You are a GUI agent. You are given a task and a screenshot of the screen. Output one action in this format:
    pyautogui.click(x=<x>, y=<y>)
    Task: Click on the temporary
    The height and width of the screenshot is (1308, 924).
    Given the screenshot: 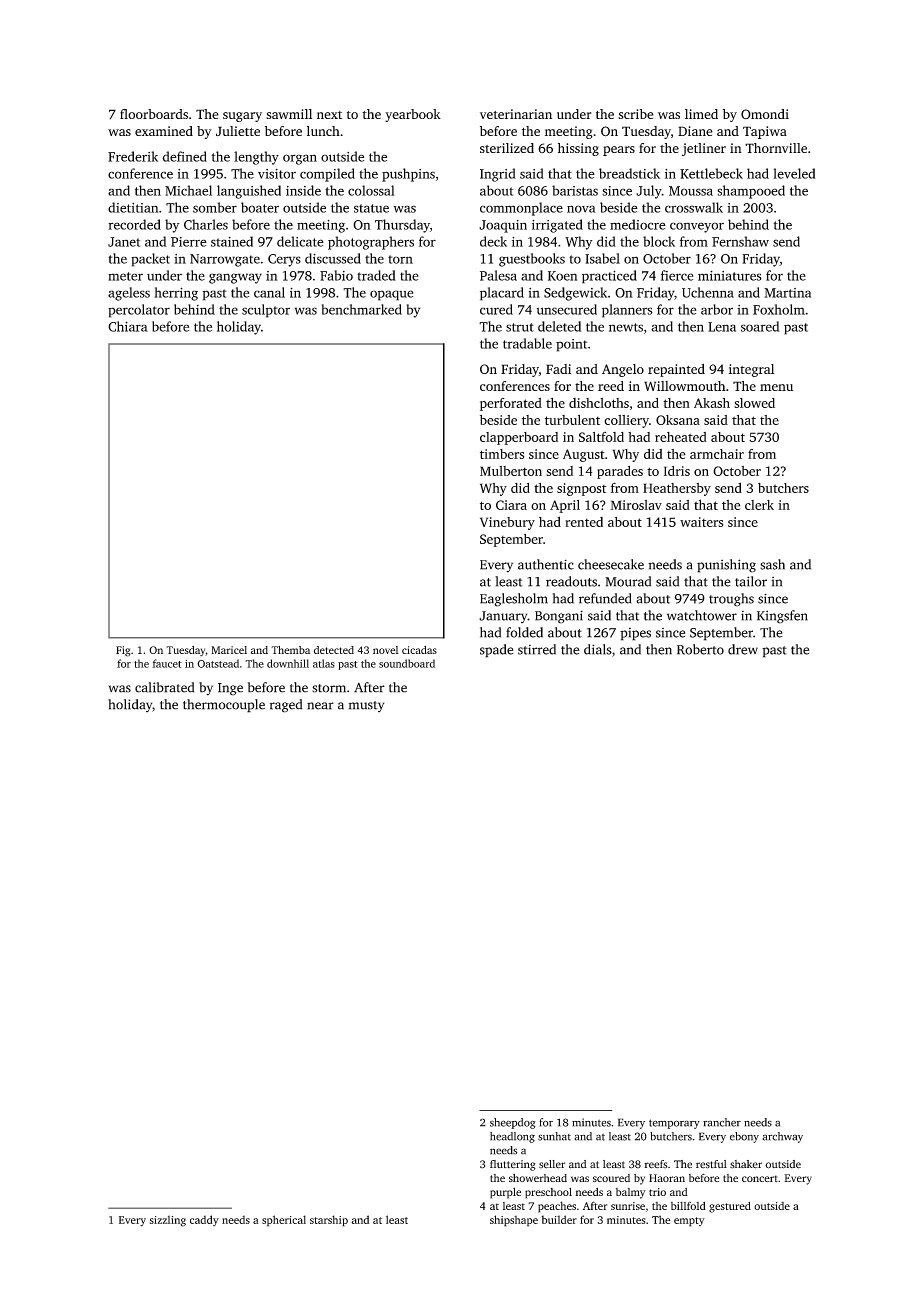 What is the action you would take?
    pyautogui.click(x=674, y=1124)
